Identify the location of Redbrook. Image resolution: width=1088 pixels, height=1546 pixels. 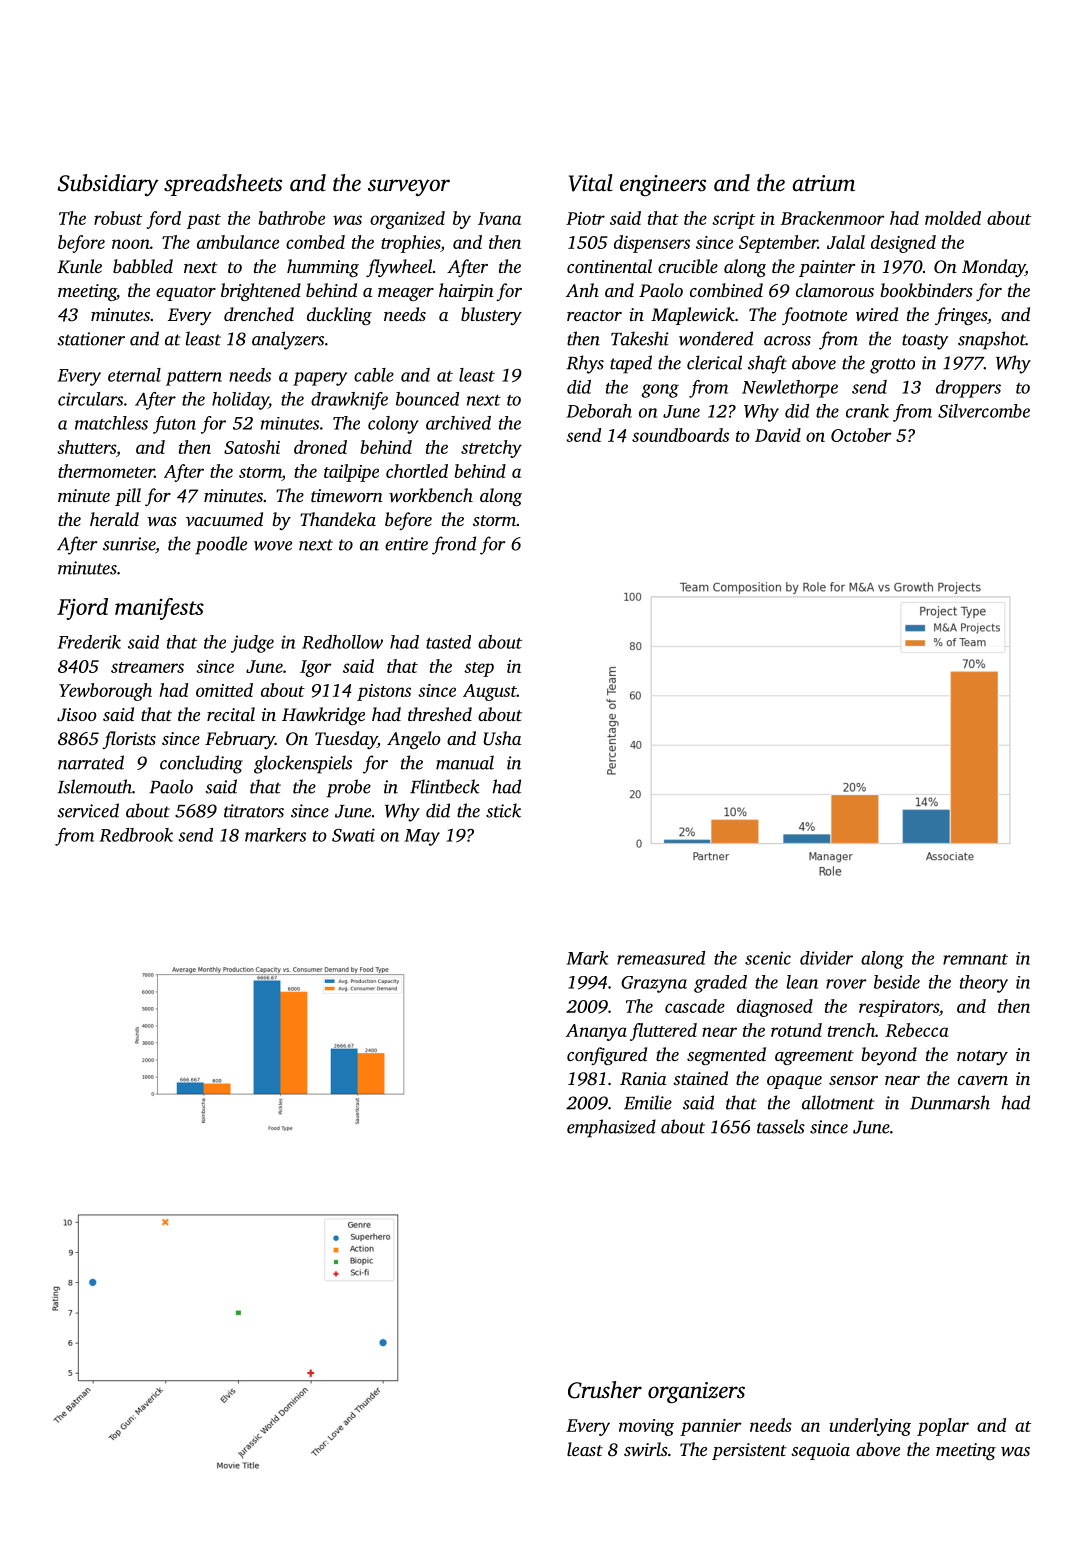
(136, 835).
